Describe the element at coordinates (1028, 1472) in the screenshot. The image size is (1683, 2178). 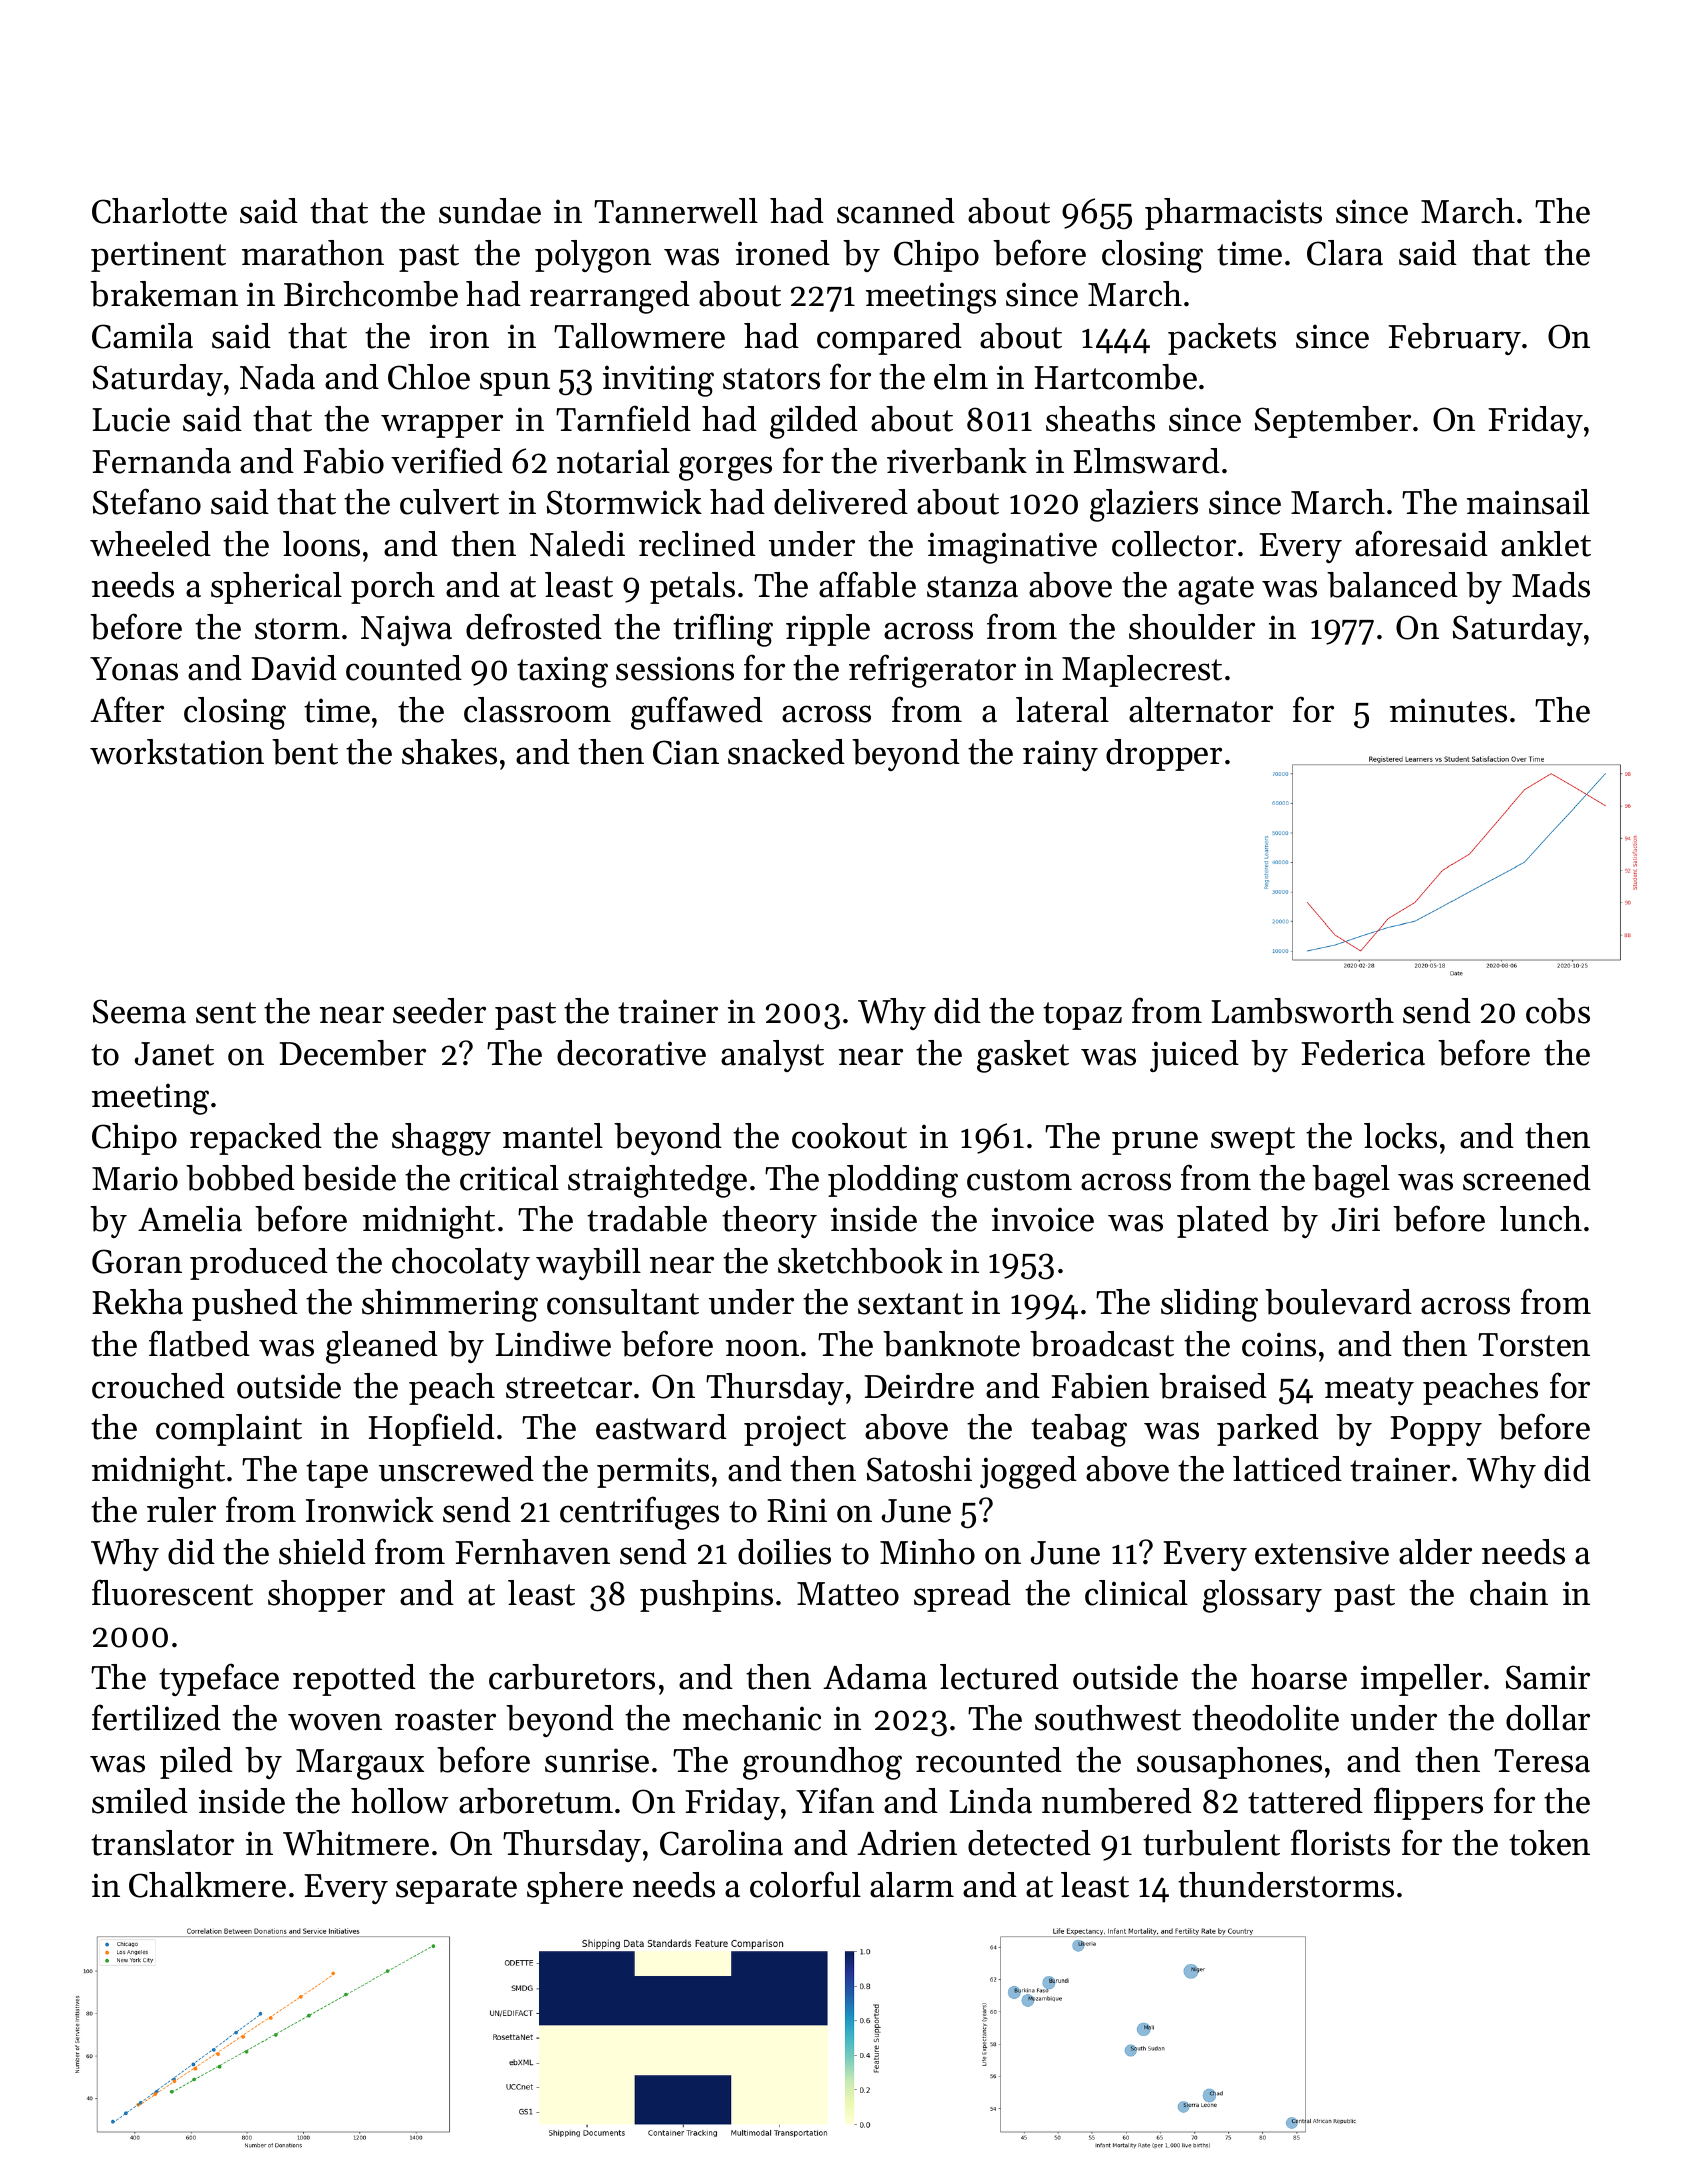
I see `jogged` at that location.
